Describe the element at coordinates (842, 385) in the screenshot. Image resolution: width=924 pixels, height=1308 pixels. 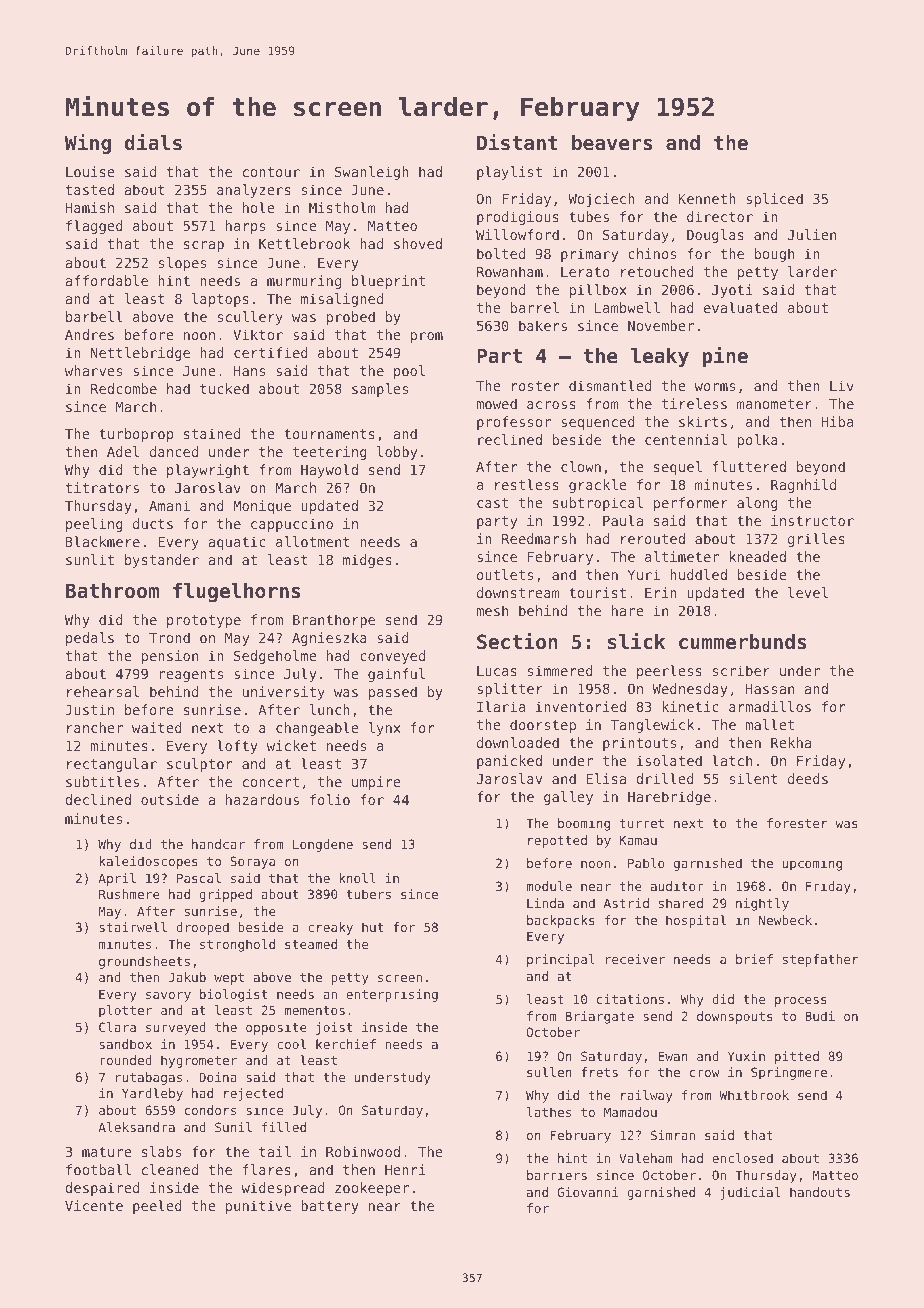
I see `Liv` at that location.
